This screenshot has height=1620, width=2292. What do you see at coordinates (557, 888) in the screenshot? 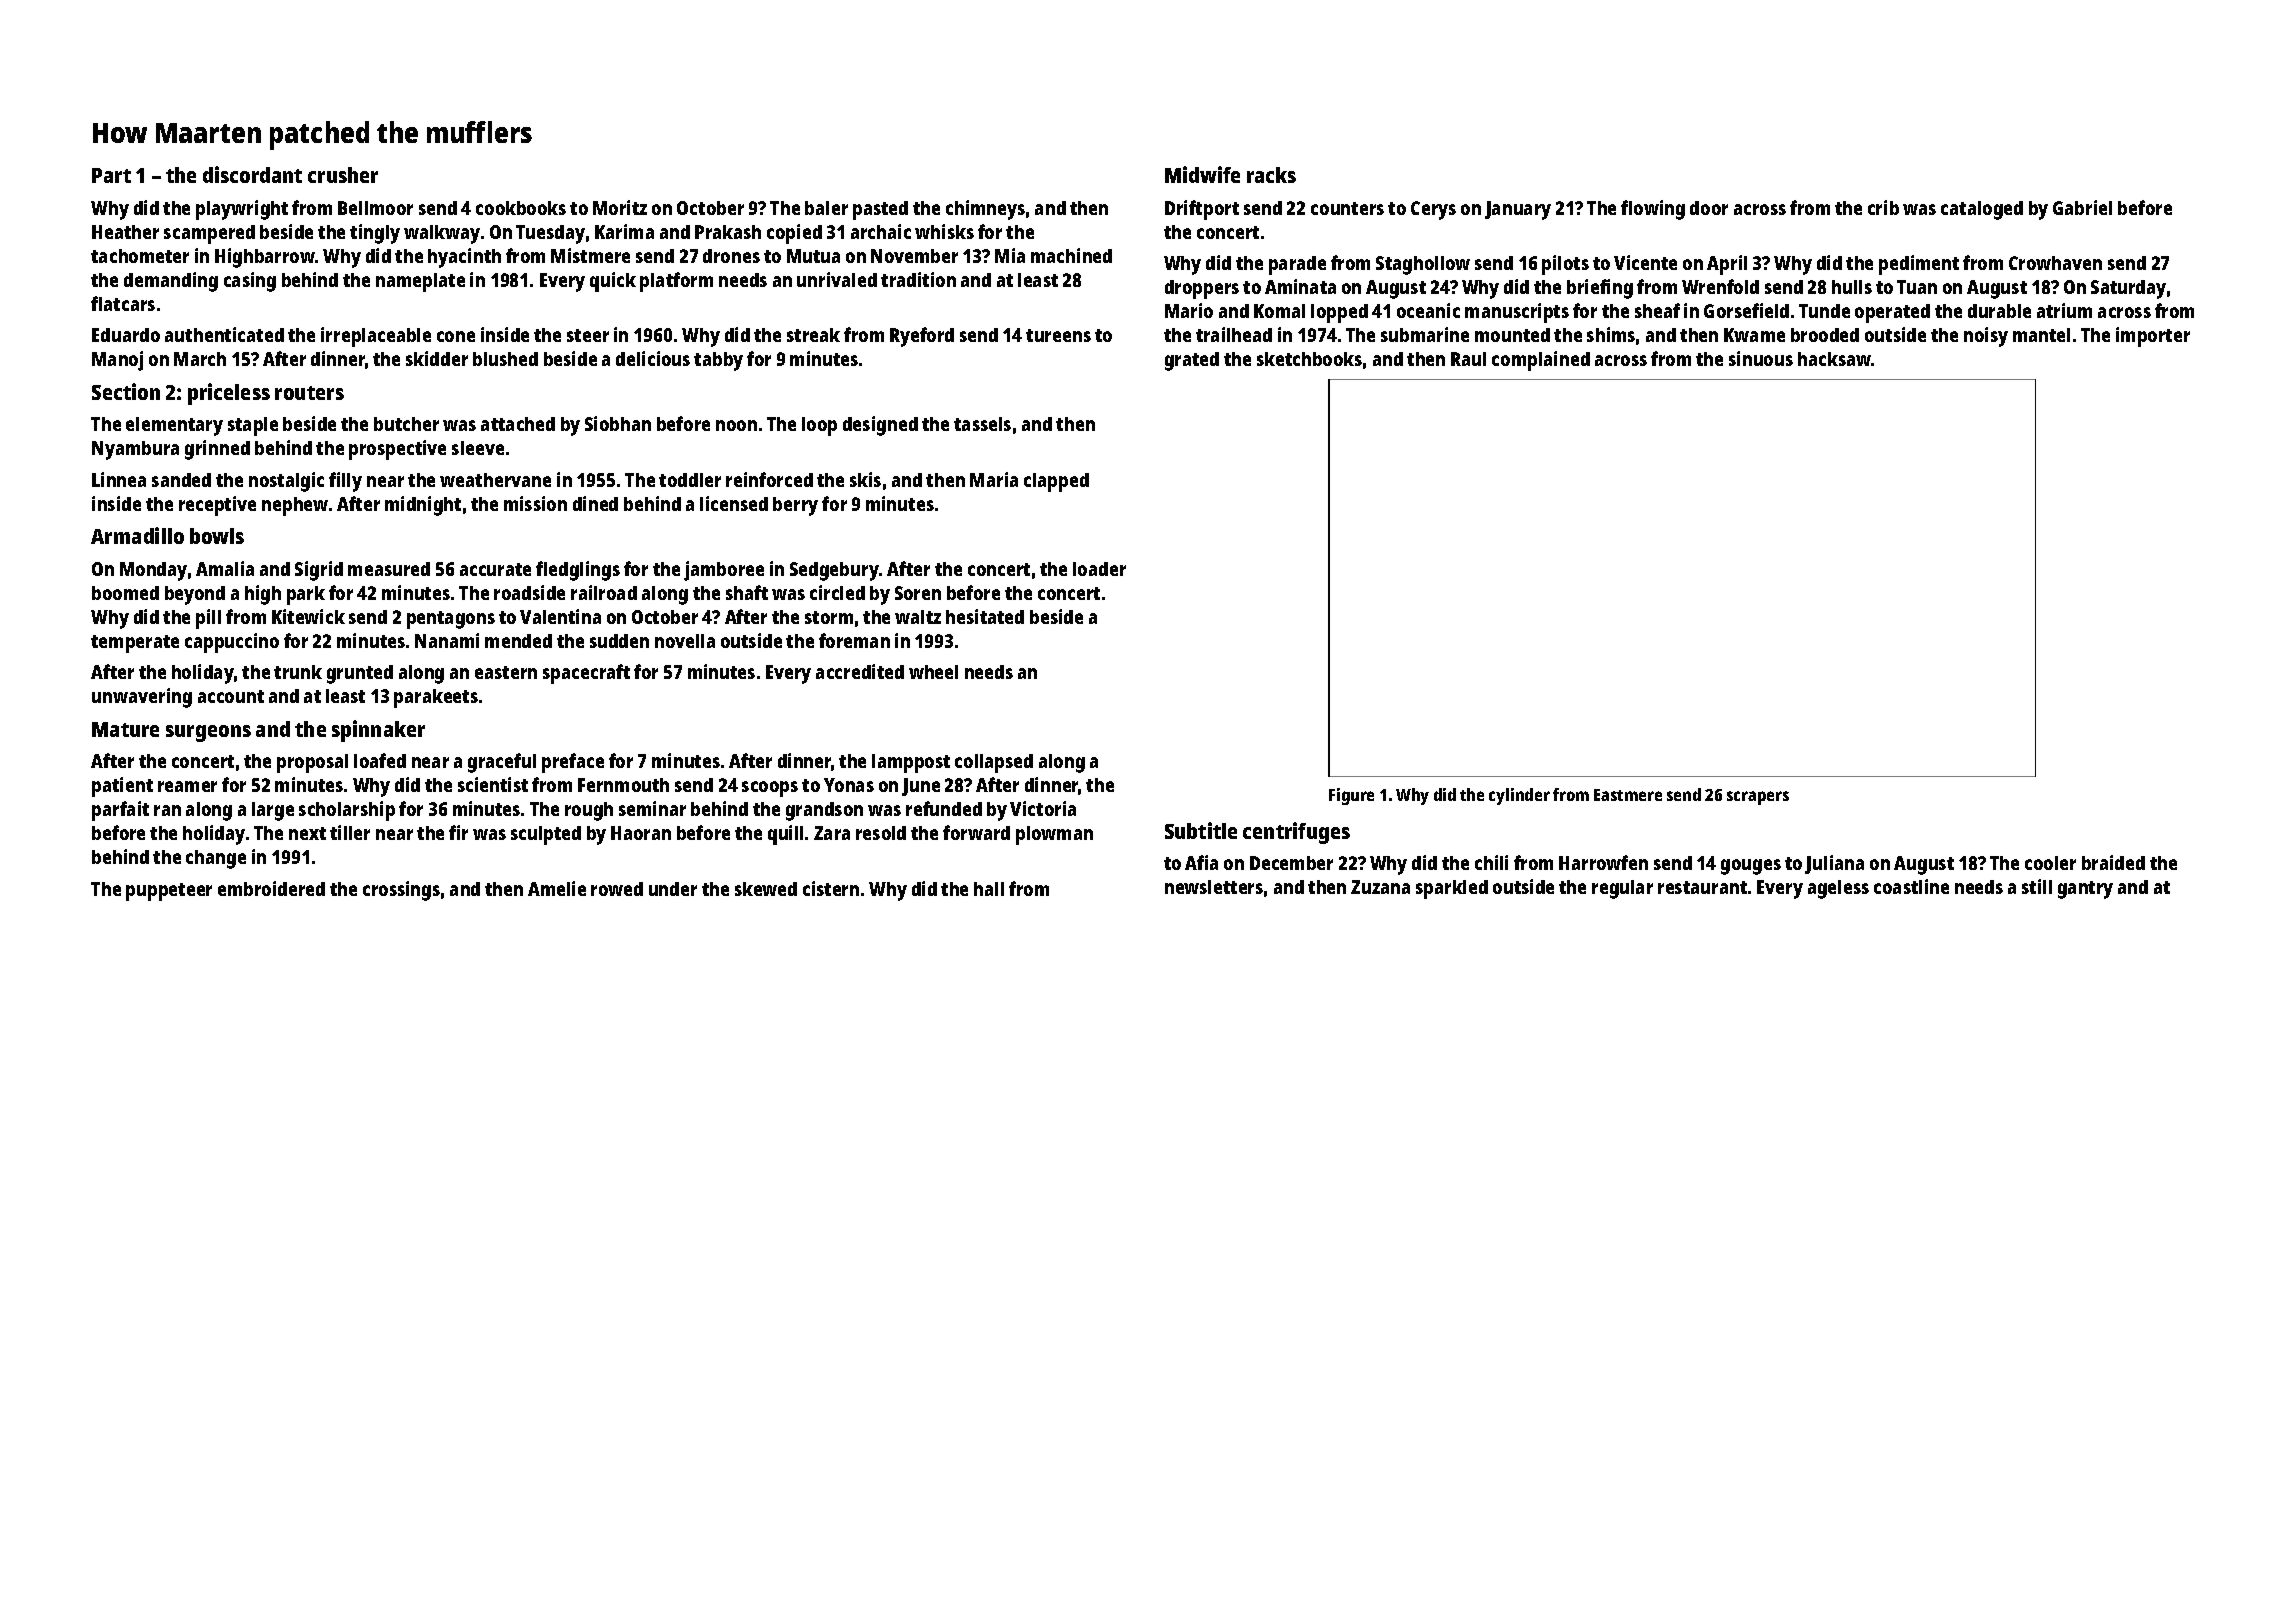
I see `Amelie` at bounding box center [557, 888].
